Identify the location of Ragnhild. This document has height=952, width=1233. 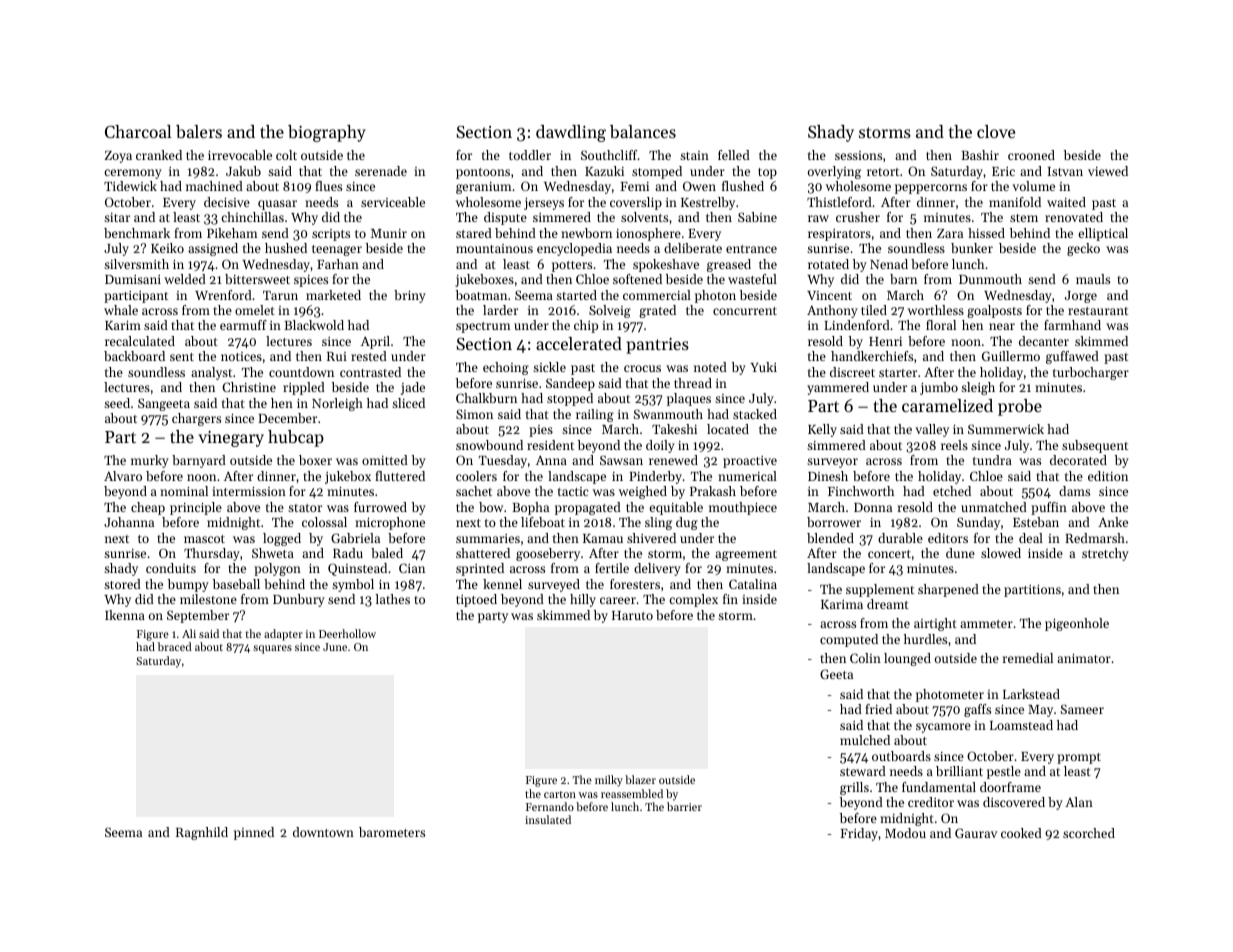
(202, 833).
